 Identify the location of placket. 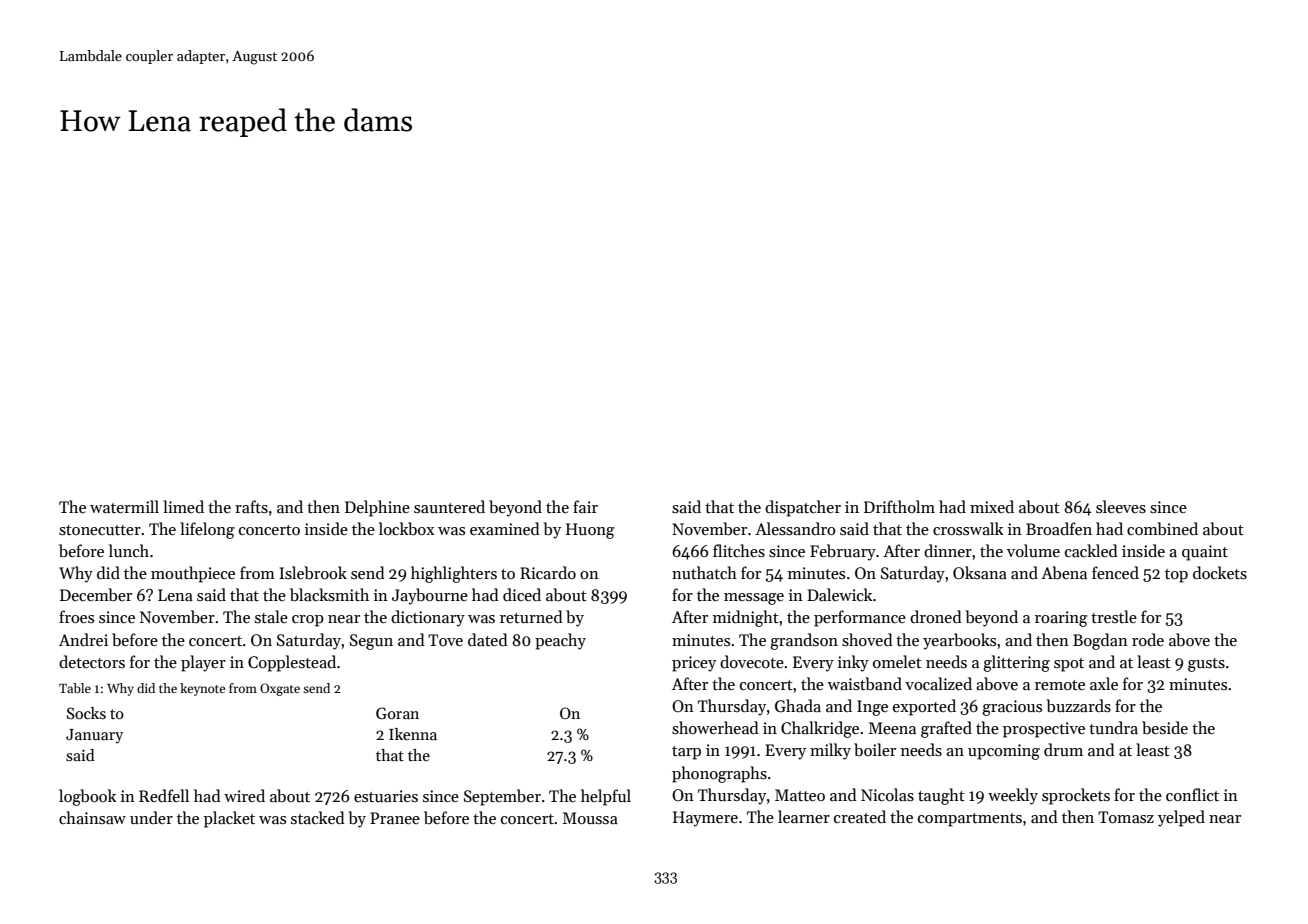
(229, 819).
